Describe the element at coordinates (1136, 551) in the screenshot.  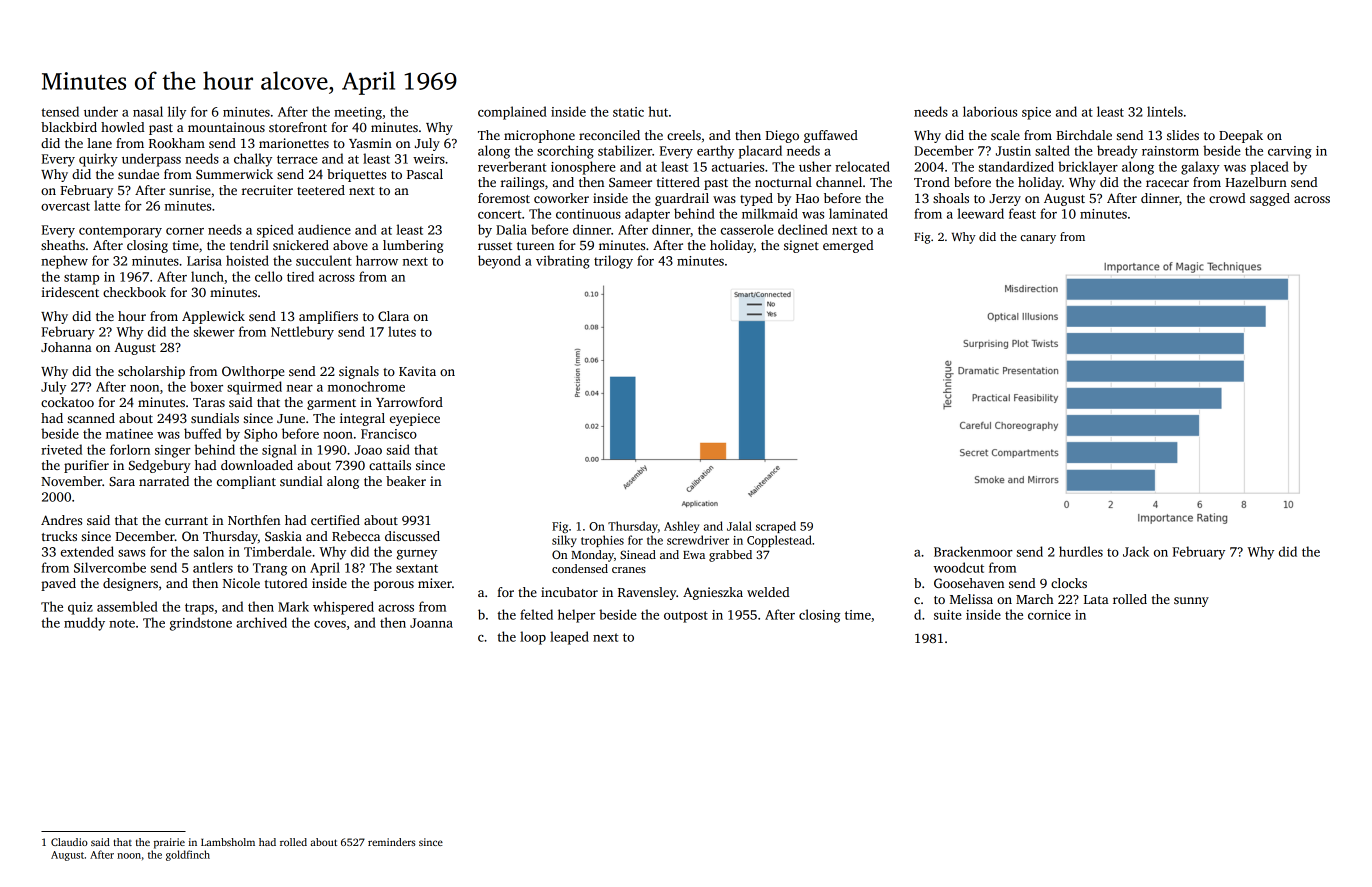
I see `Jack` at that location.
